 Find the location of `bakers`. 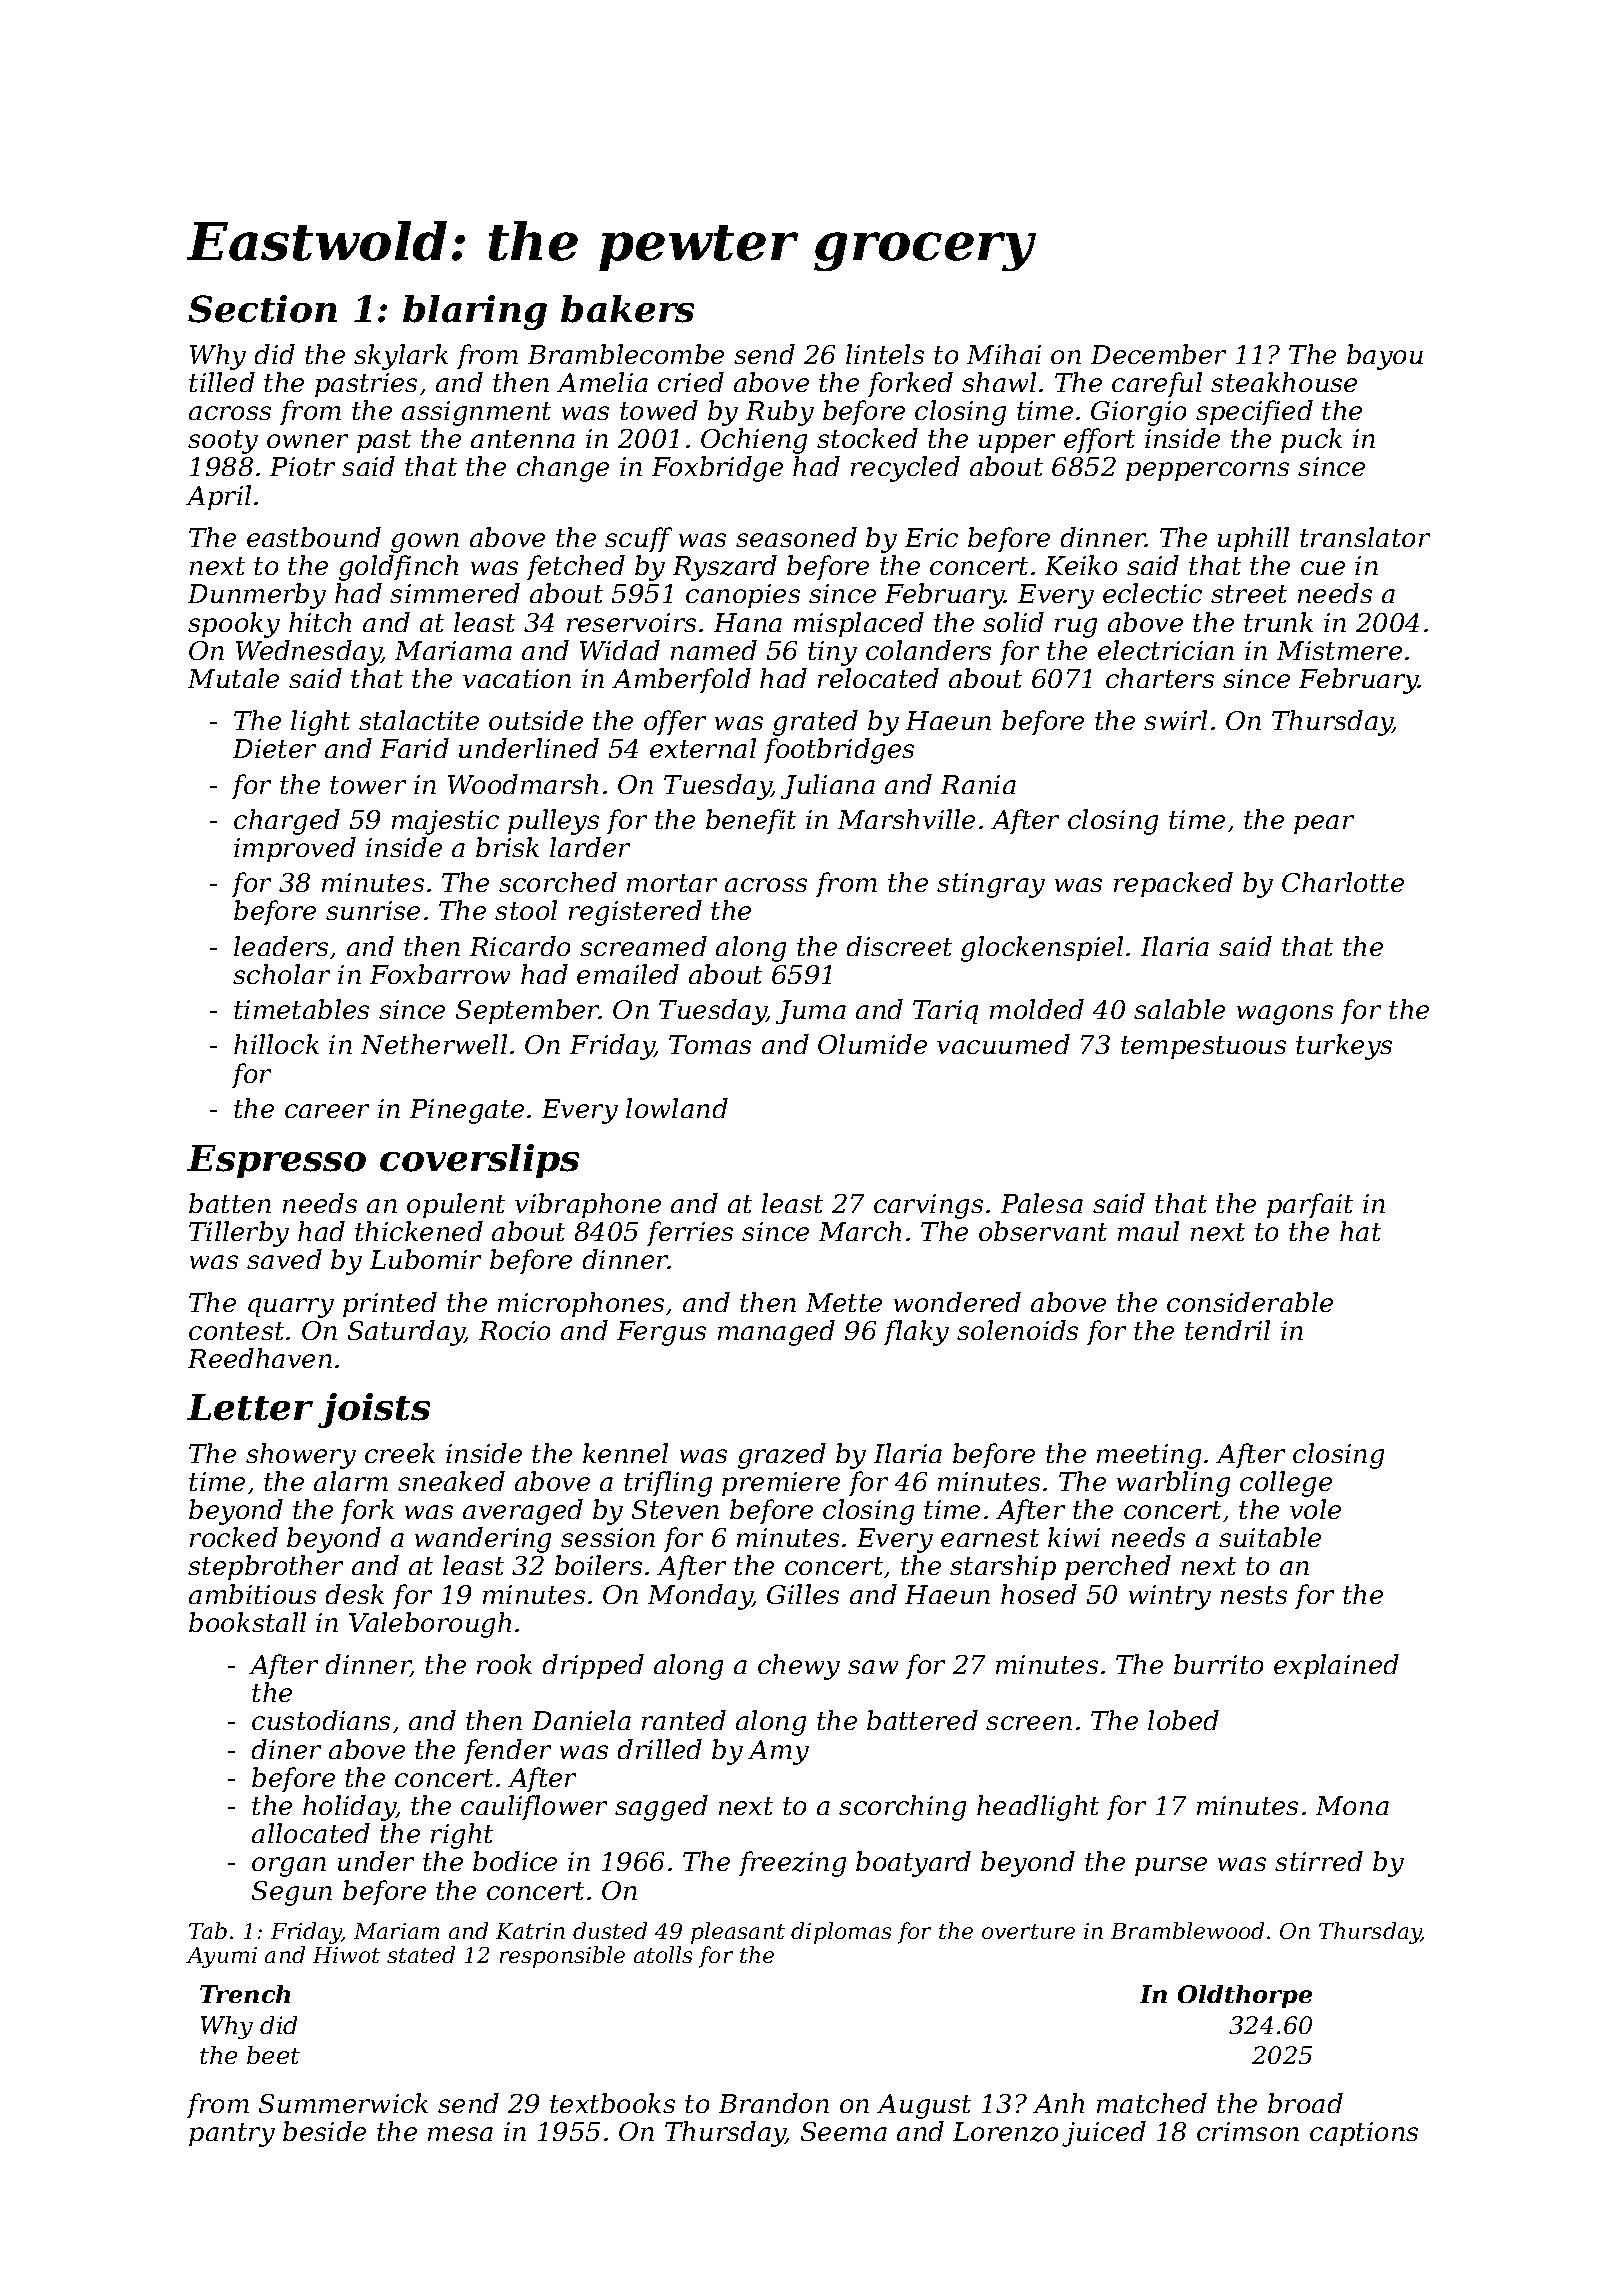

bakers is located at coordinates (627, 309).
